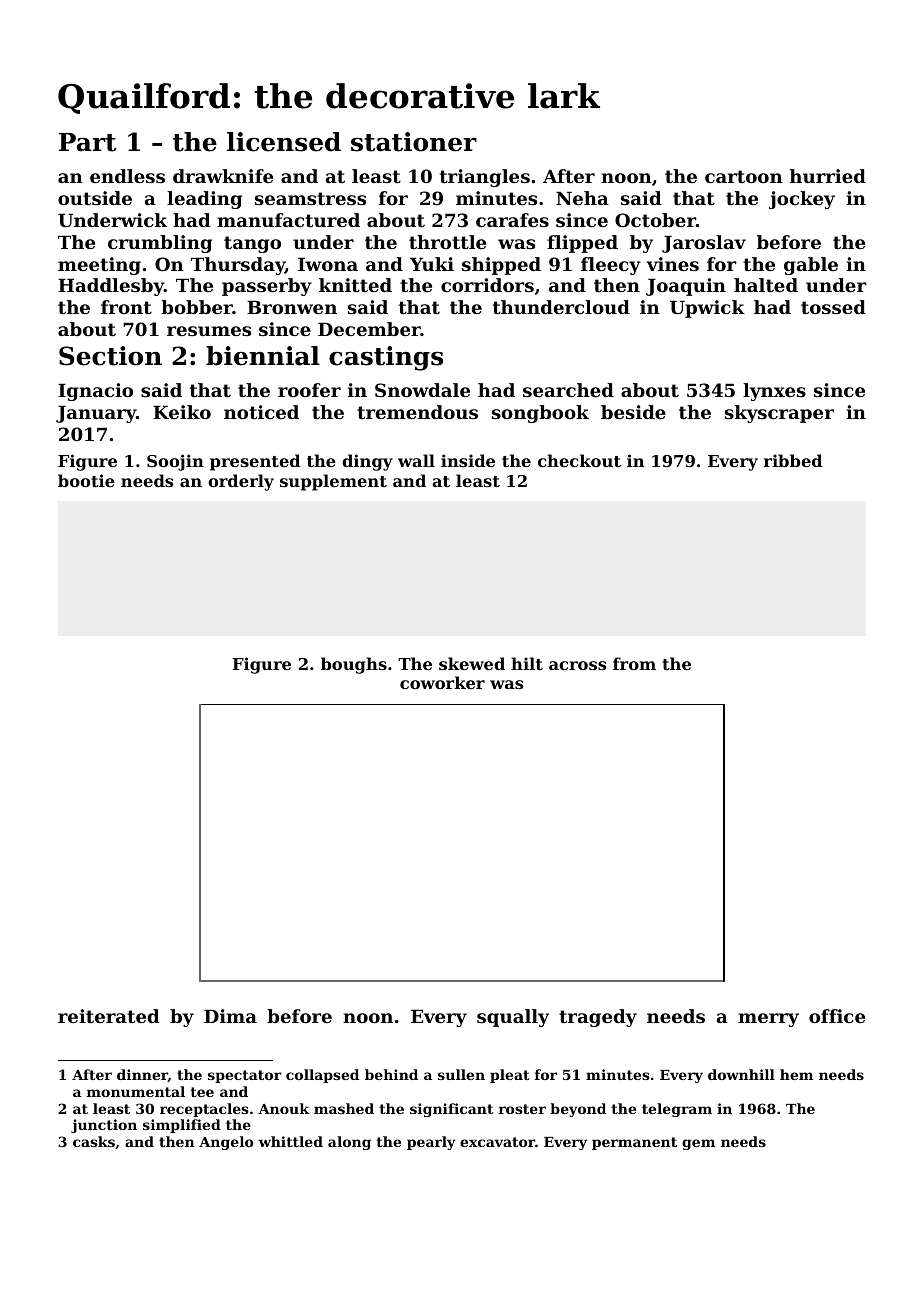 Image resolution: width=924 pixels, height=1311 pixels. I want to click on boughs, so click(354, 665).
